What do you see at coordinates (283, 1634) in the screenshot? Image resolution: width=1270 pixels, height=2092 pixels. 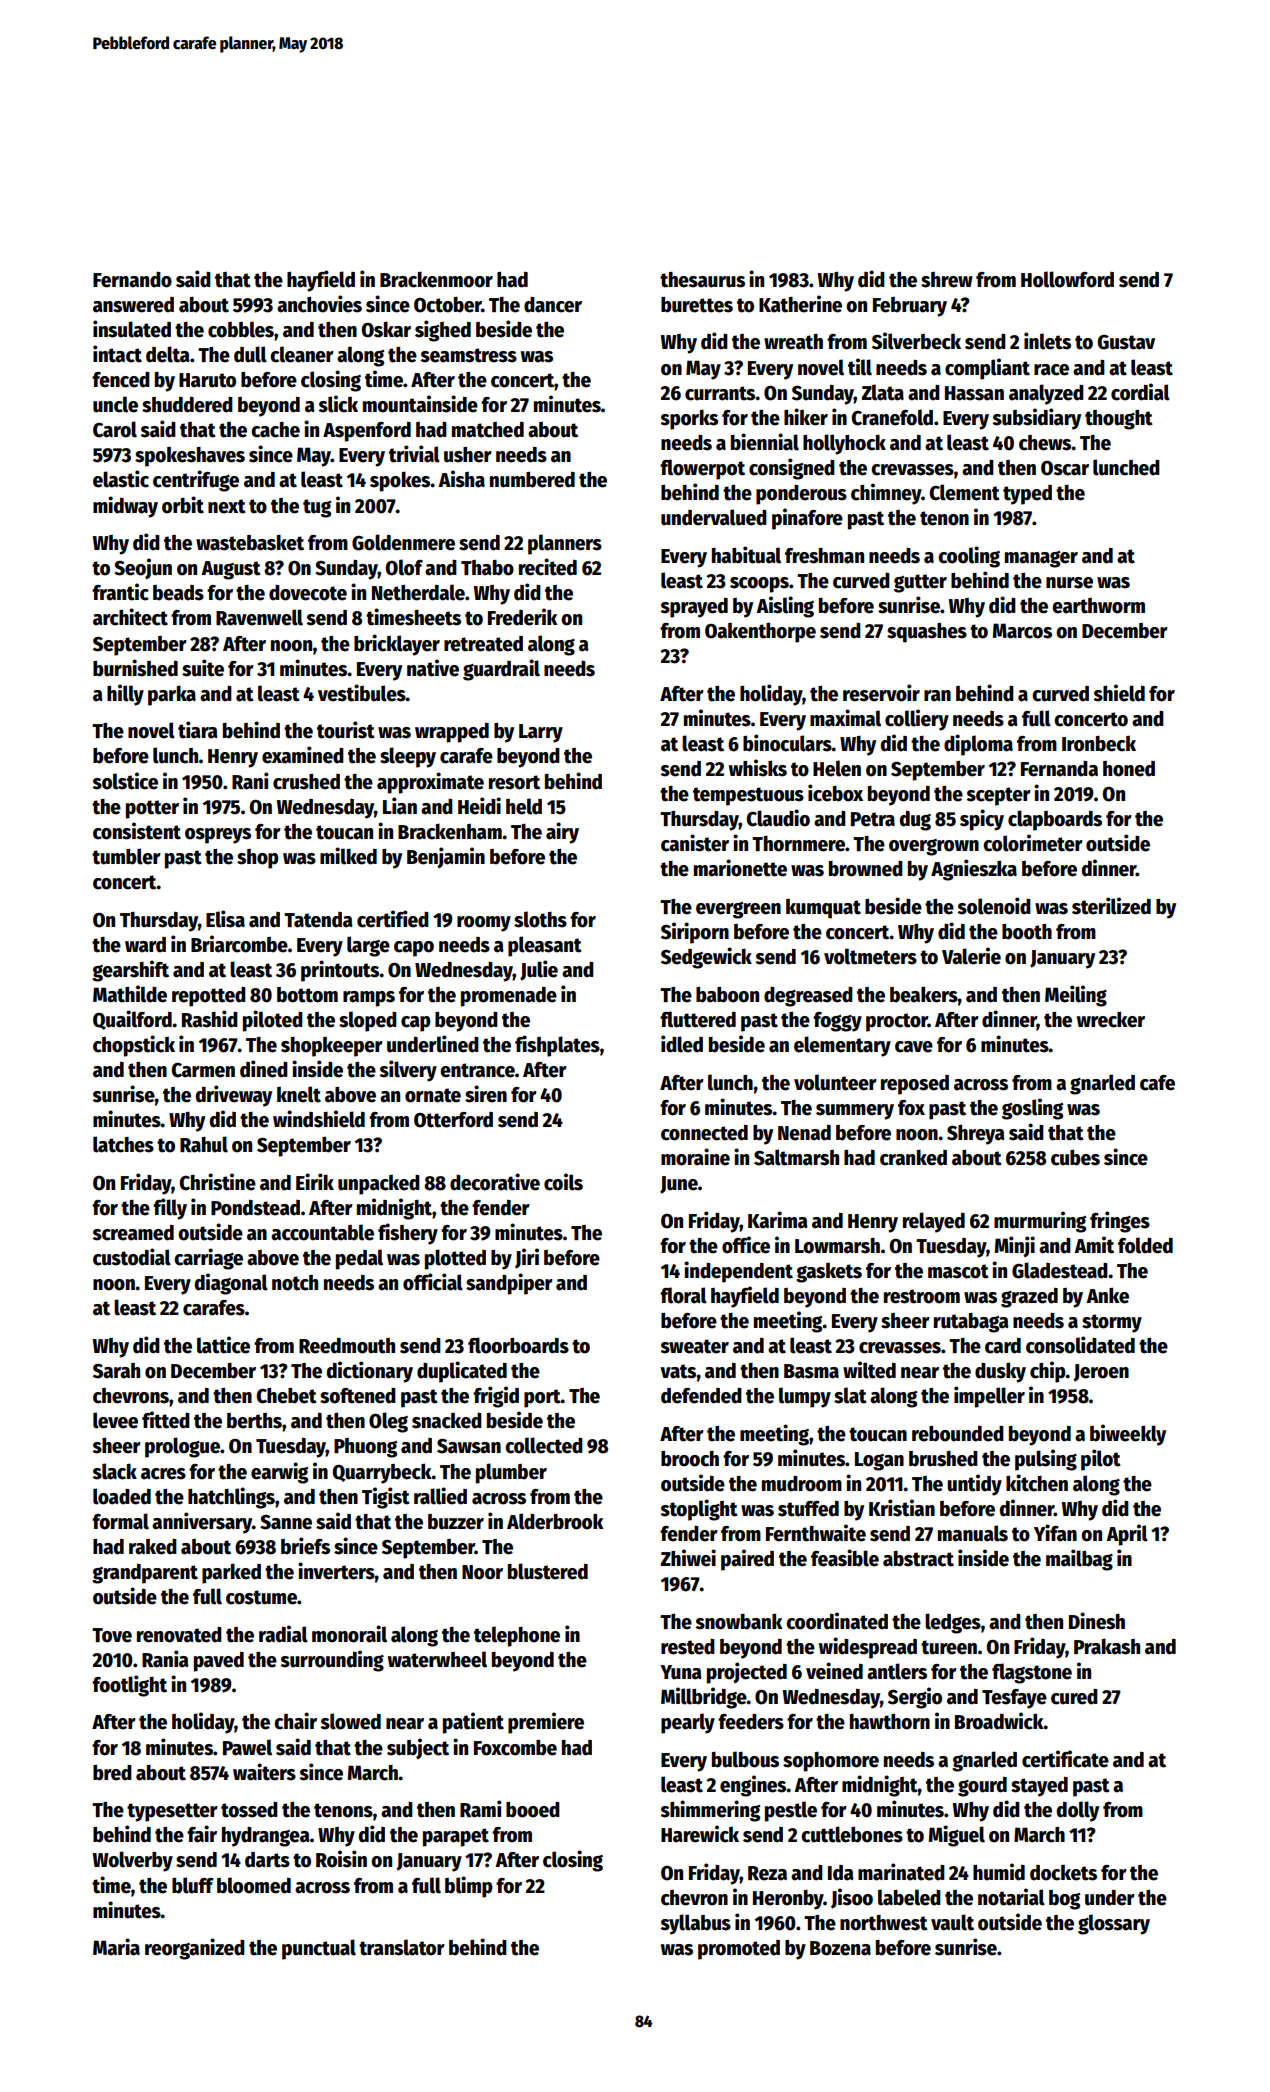 I see `radial` at bounding box center [283, 1634].
